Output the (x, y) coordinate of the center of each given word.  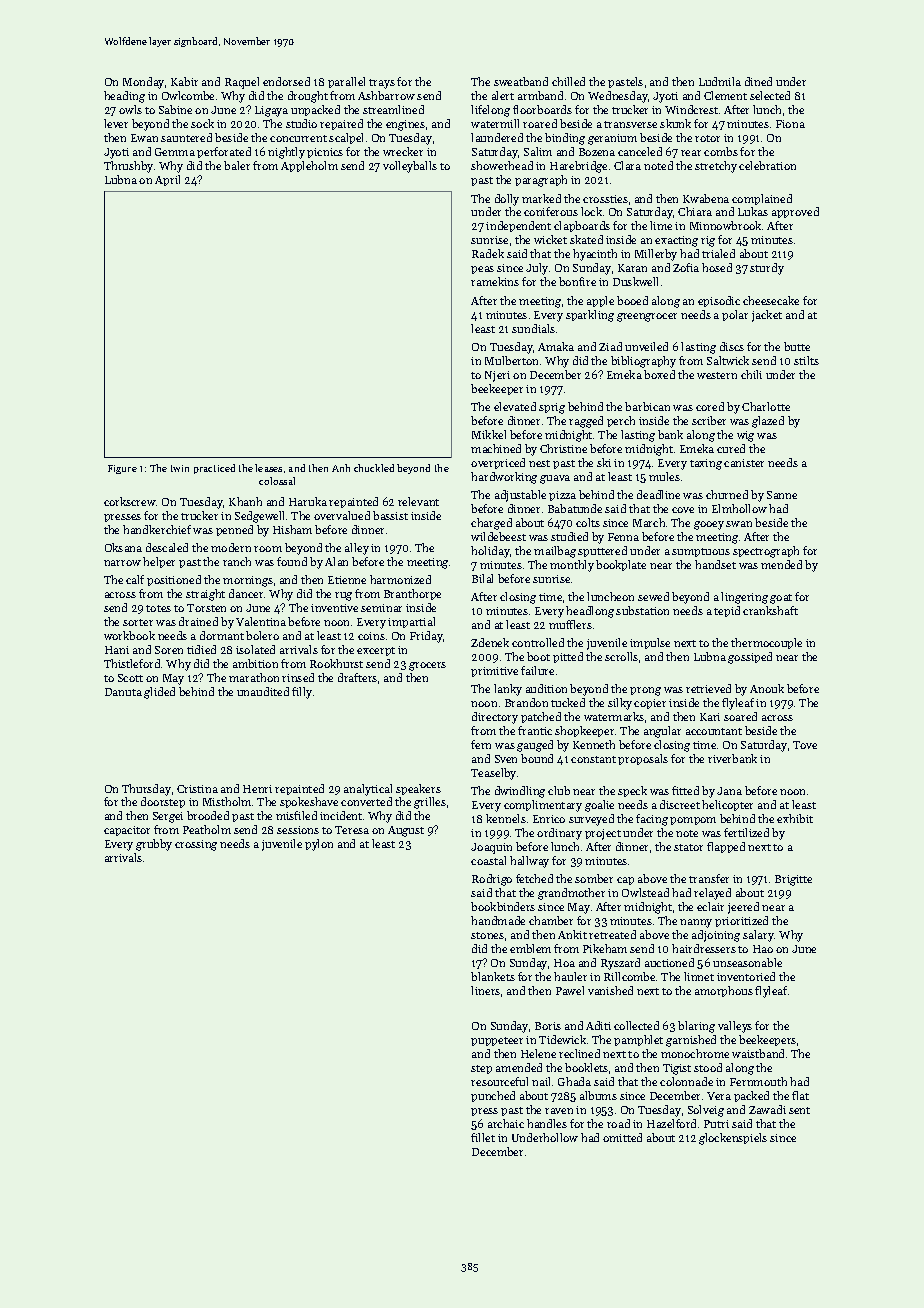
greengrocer (647, 317)
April (167, 180)
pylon (319, 845)
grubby (154, 845)
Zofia (686, 267)
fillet (483, 1137)
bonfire (577, 281)
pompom (693, 821)
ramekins (495, 281)
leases (268, 468)
